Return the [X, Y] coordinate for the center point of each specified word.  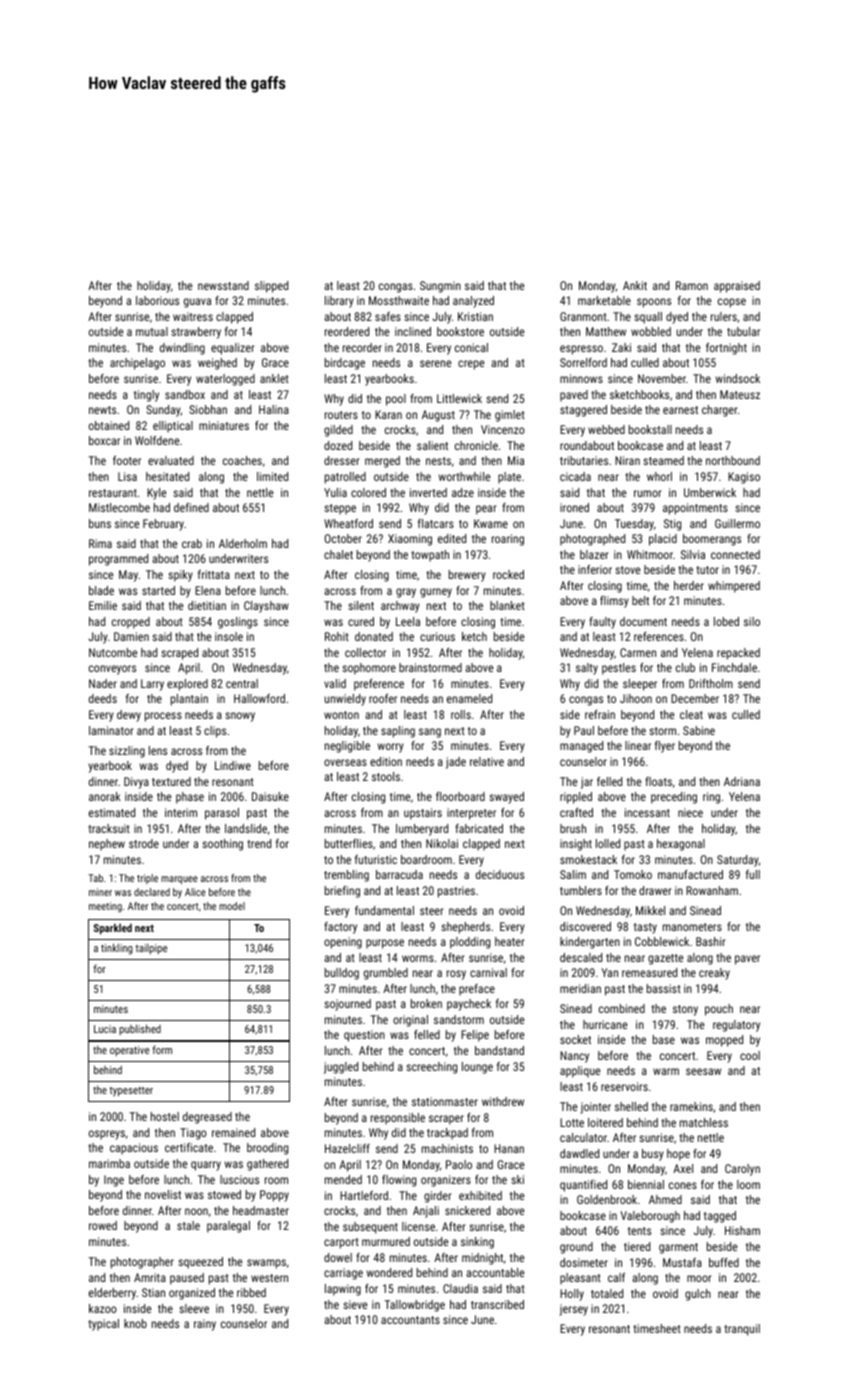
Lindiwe [233, 765]
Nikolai [442, 843]
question [364, 1036]
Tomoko [633, 874]
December [695, 698]
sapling [398, 732]
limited [272, 476]
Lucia [105, 1029]
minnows [581, 378]
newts [102, 410]
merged [382, 462]
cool [750, 1055]
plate [509, 478]
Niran [627, 460]
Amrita [150, 1277]
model [232, 906]
